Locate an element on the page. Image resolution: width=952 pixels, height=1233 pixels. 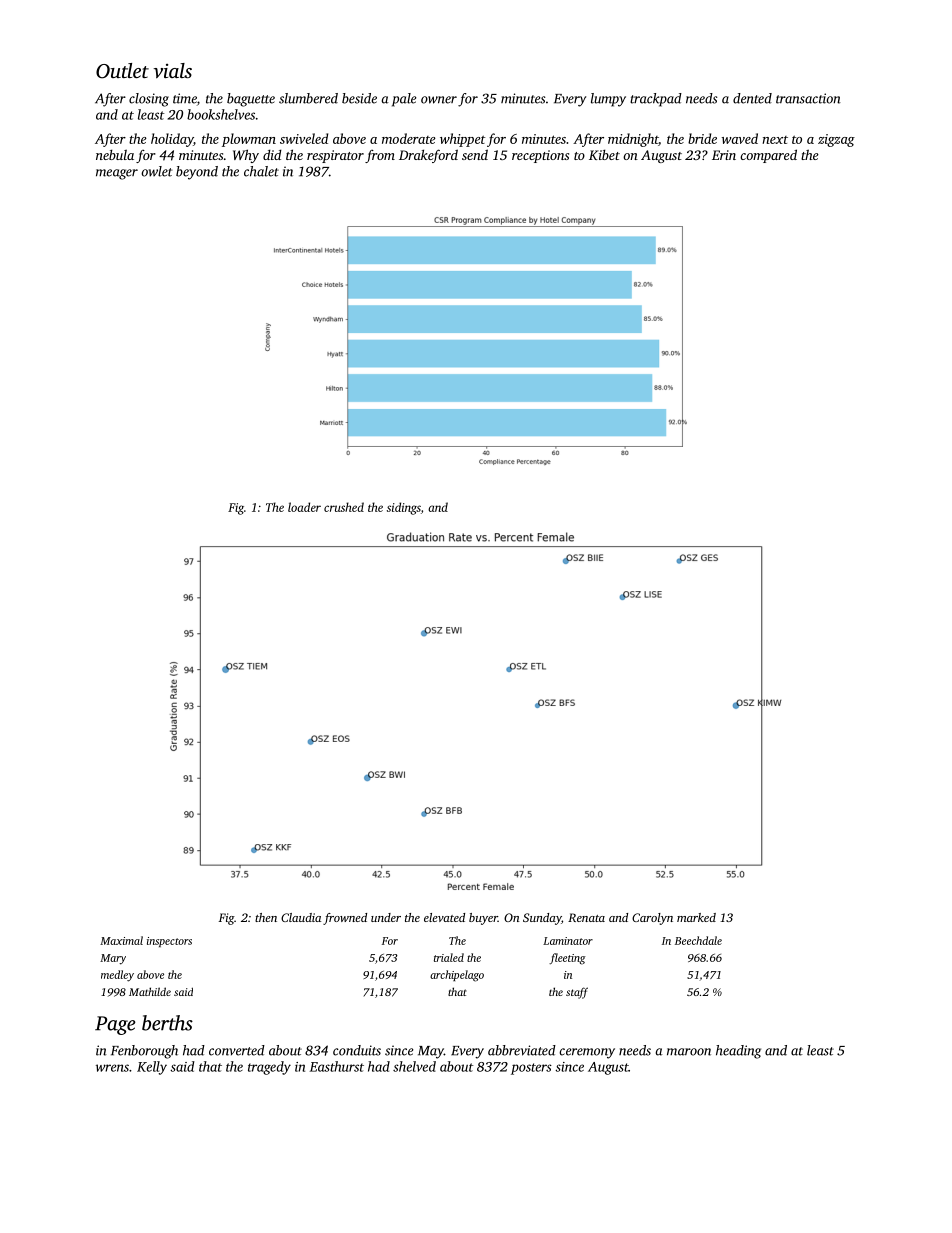
then is located at coordinates (266, 917).
